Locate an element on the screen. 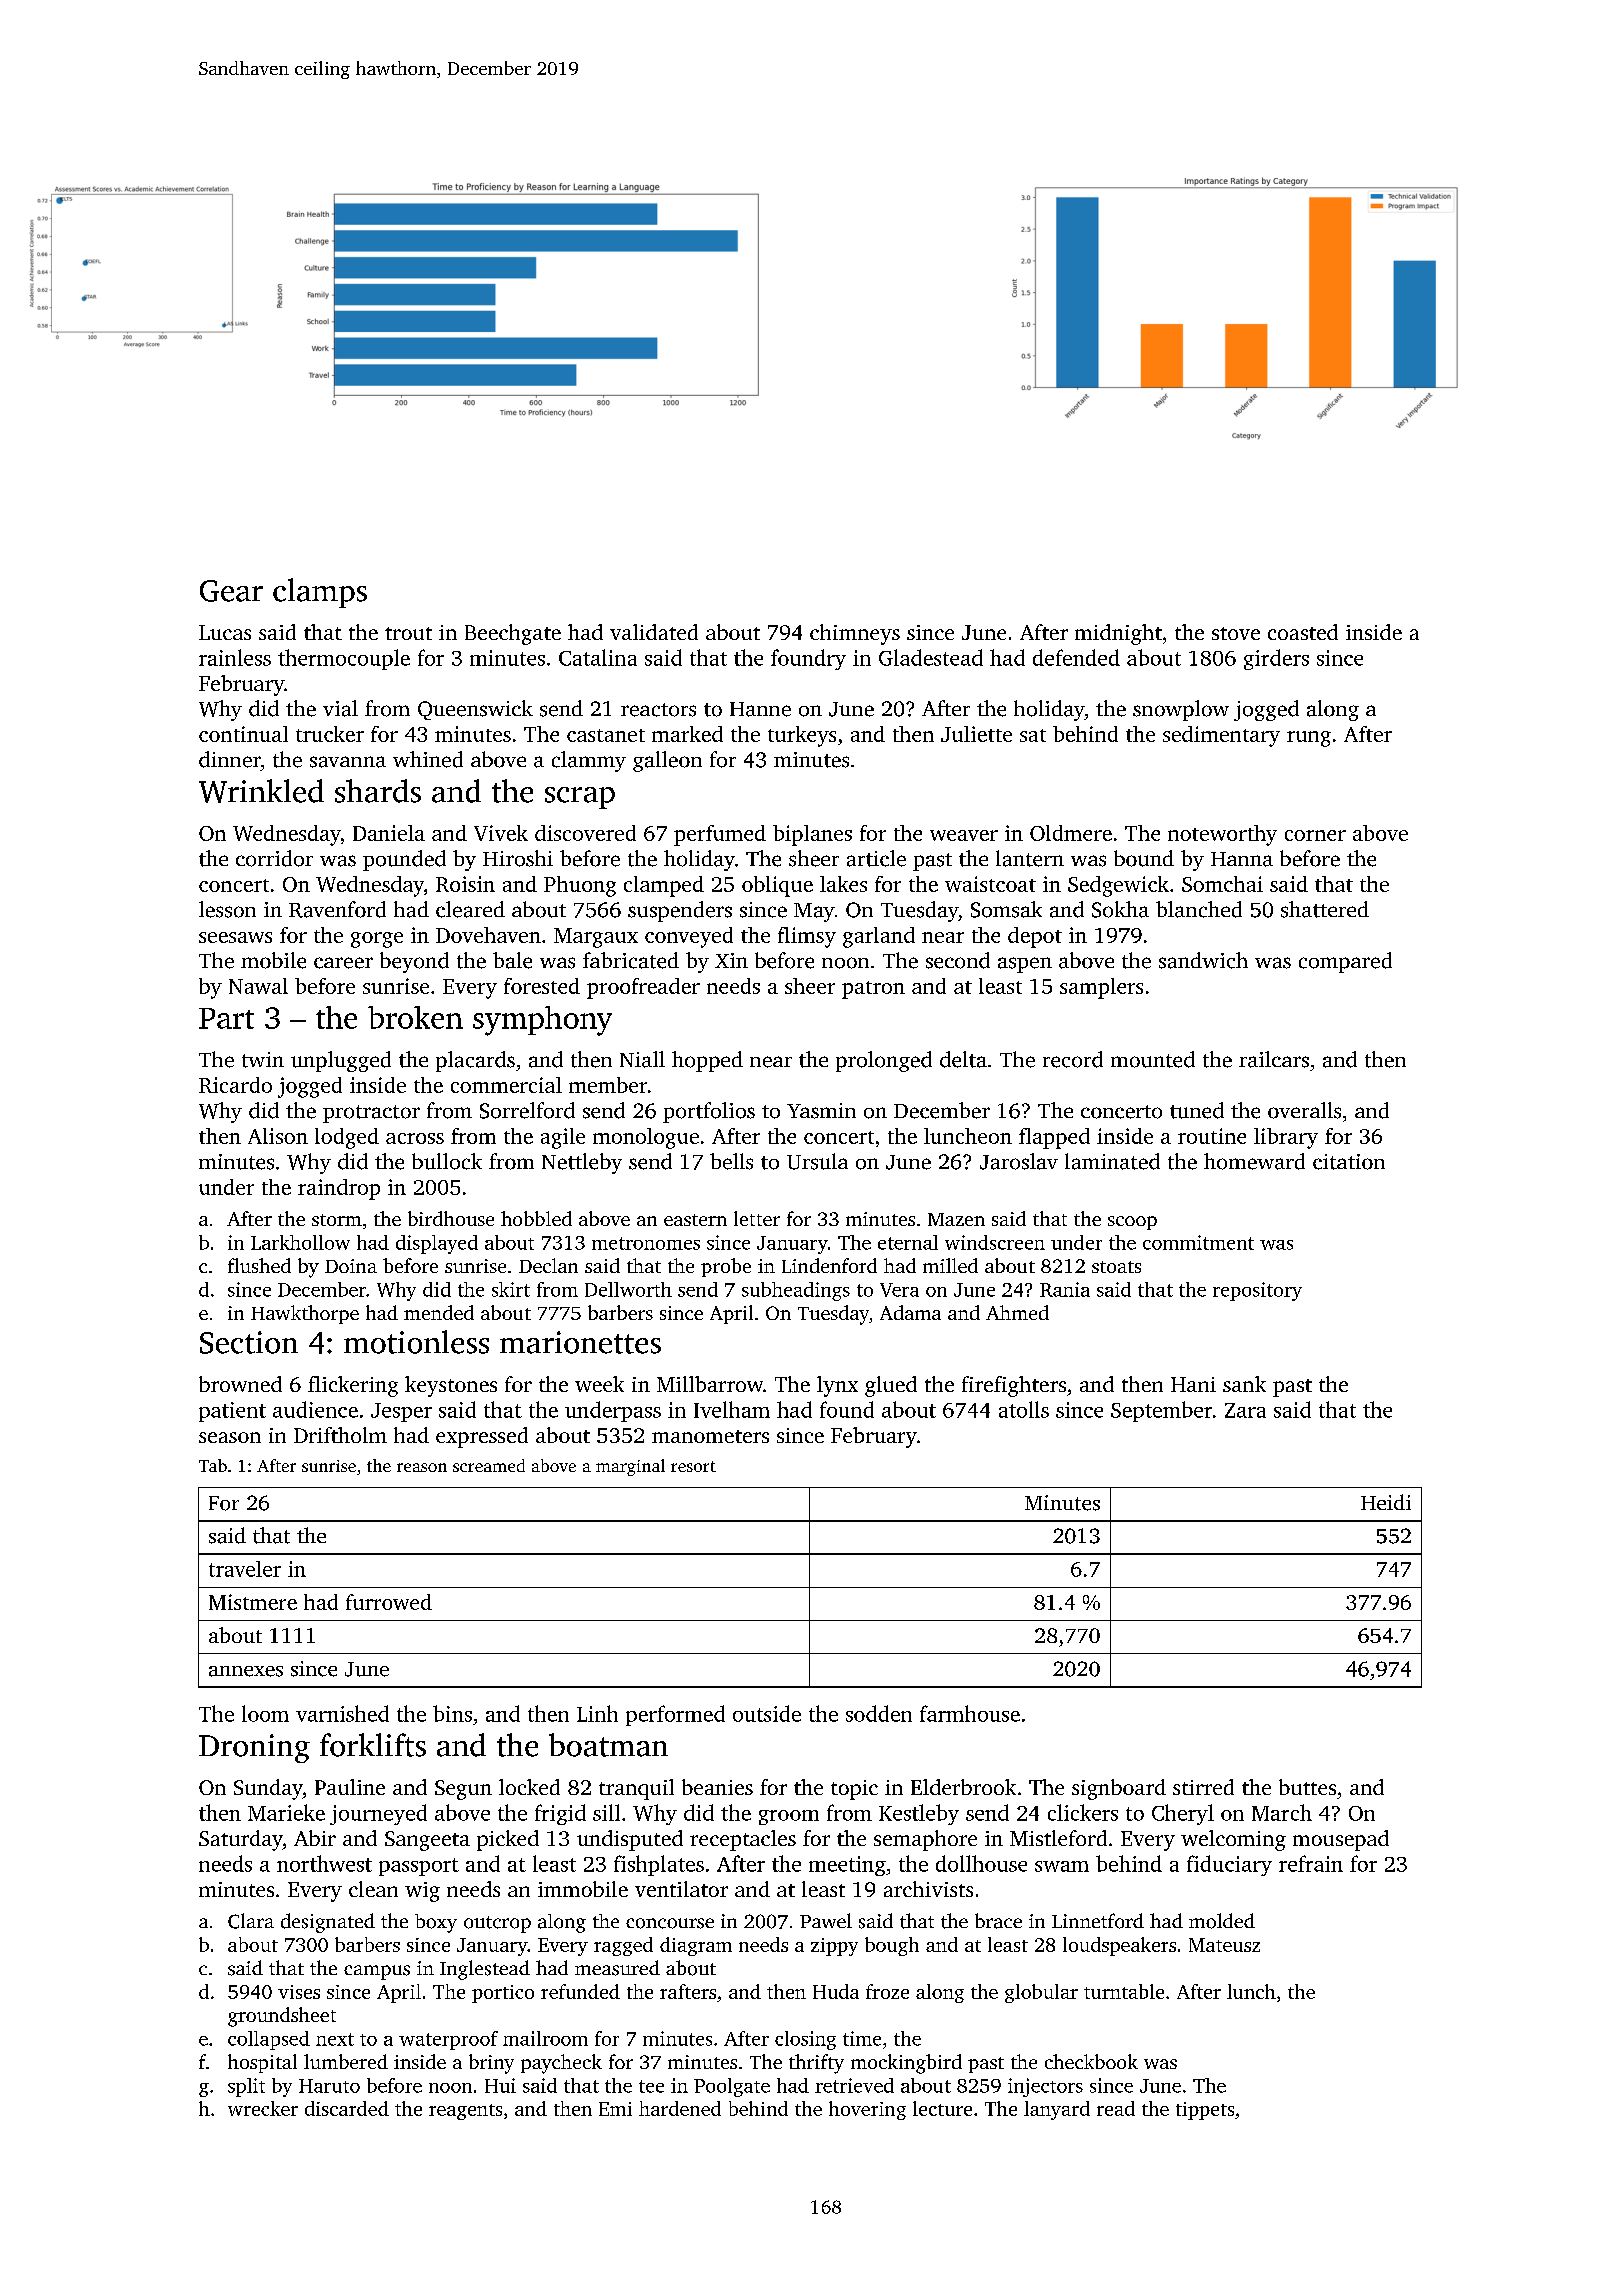 This screenshot has height=2292, width=1620. chimneys is located at coordinates (855, 634).
